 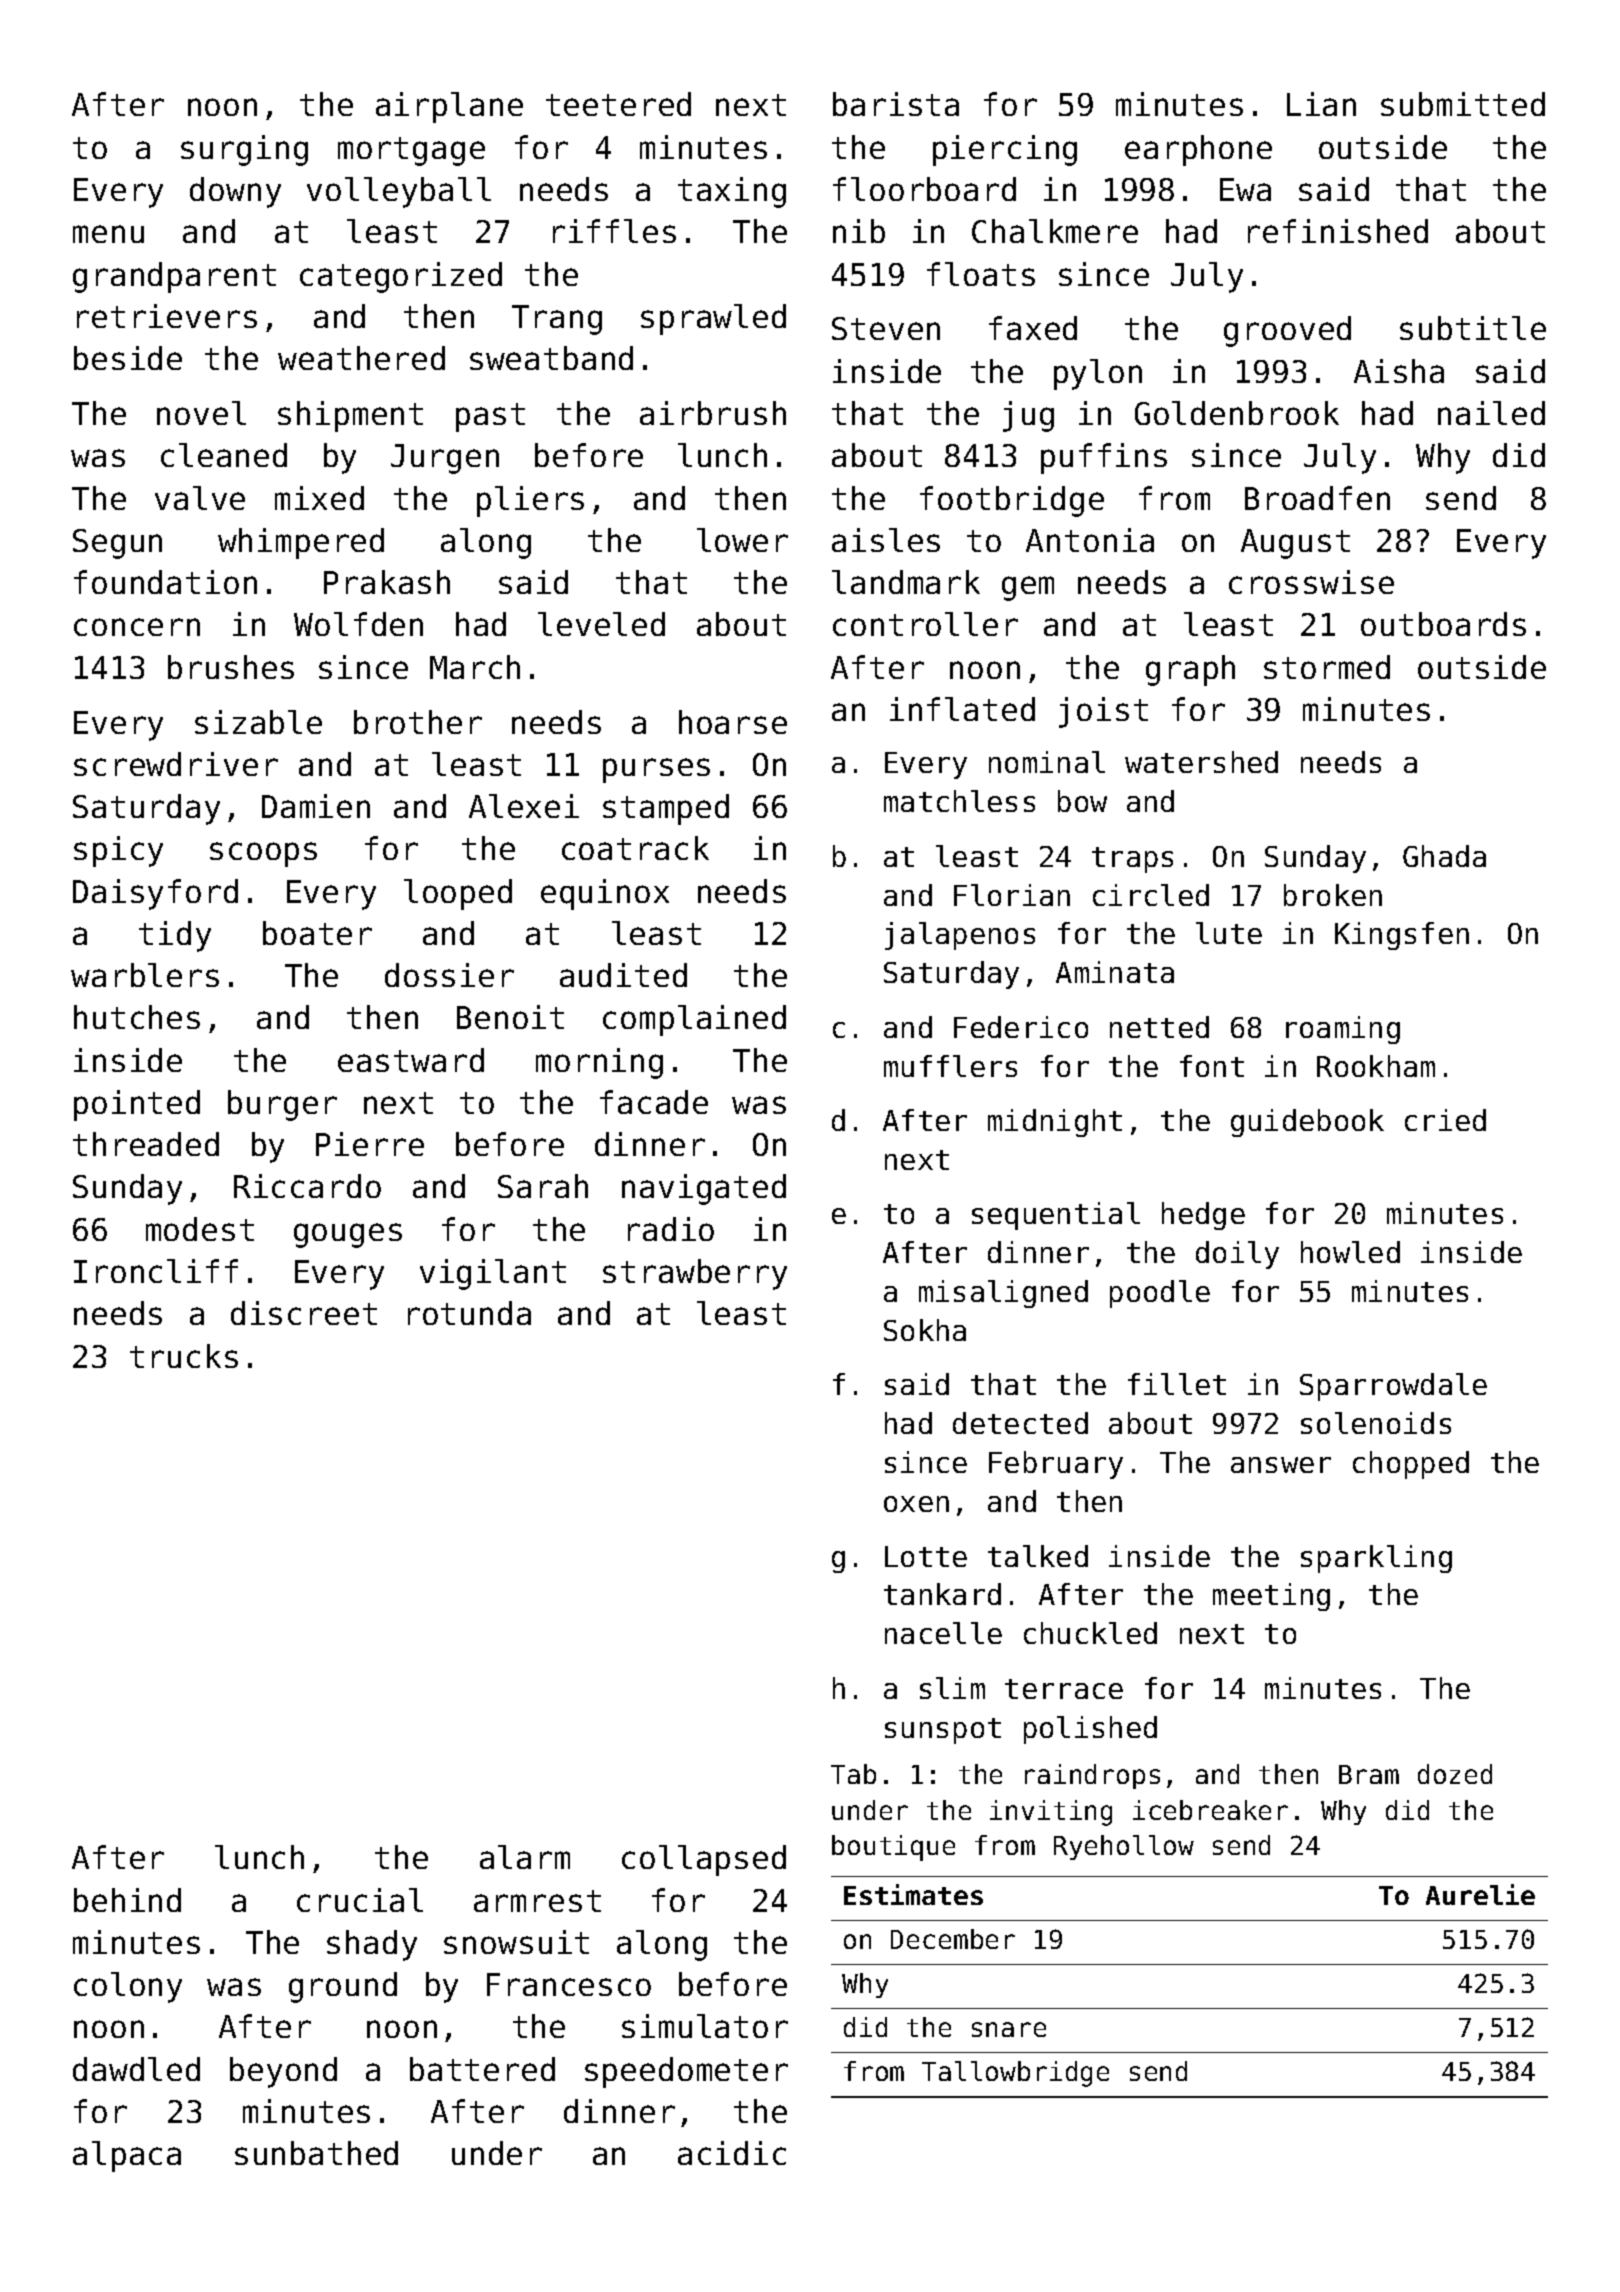 What do you see at coordinates (127, 1900) in the screenshot?
I see `behind` at bounding box center [127, 1900].
